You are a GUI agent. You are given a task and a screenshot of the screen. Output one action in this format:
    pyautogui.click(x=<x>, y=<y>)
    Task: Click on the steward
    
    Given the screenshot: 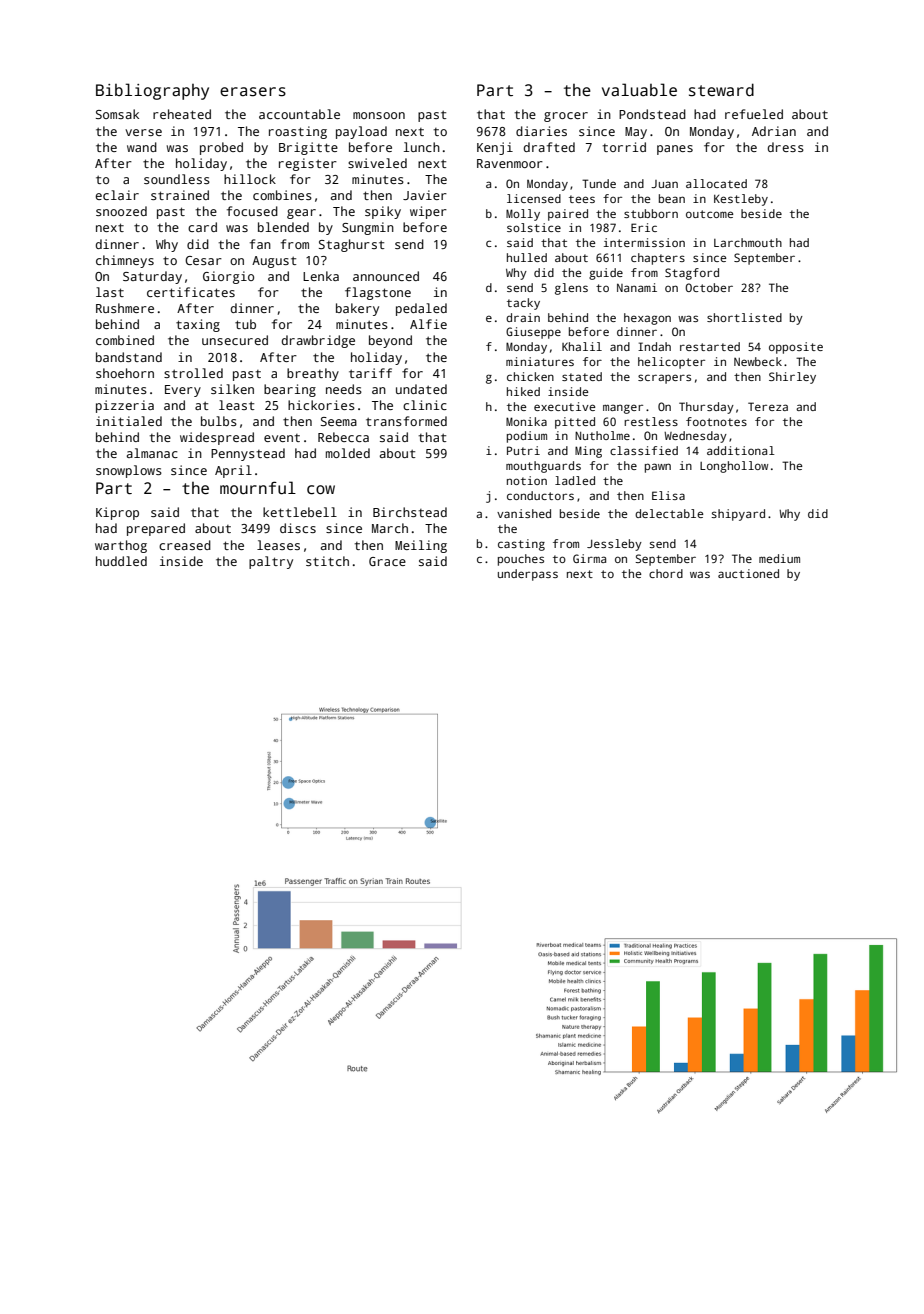 What is the action you would take?
    pyautogui.click(x=721, y=90)
